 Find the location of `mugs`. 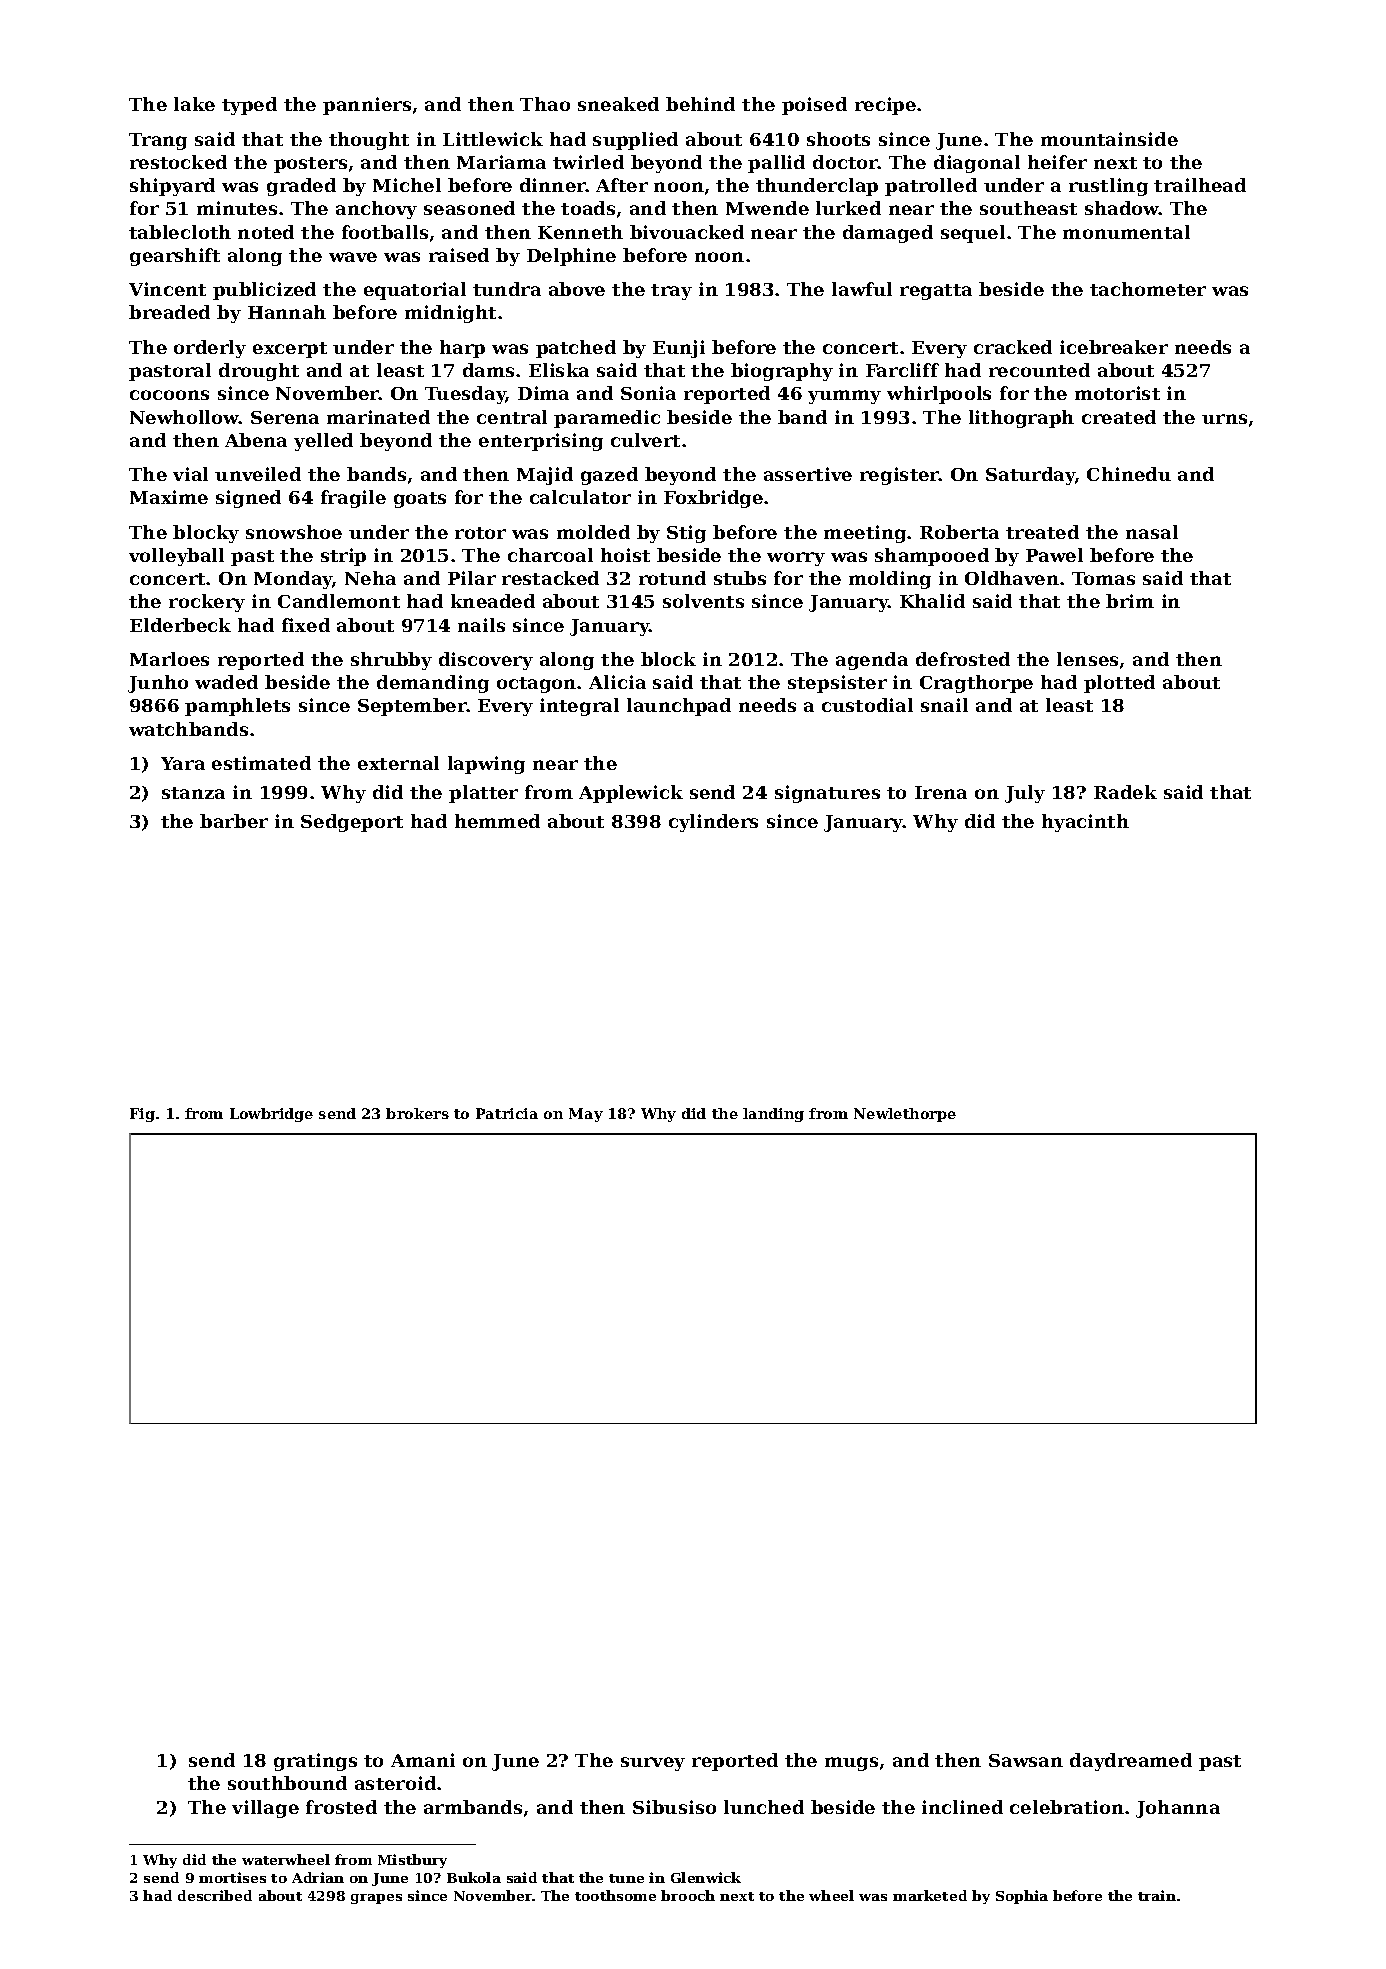

mugs is located at coordinates (851, 1764).
